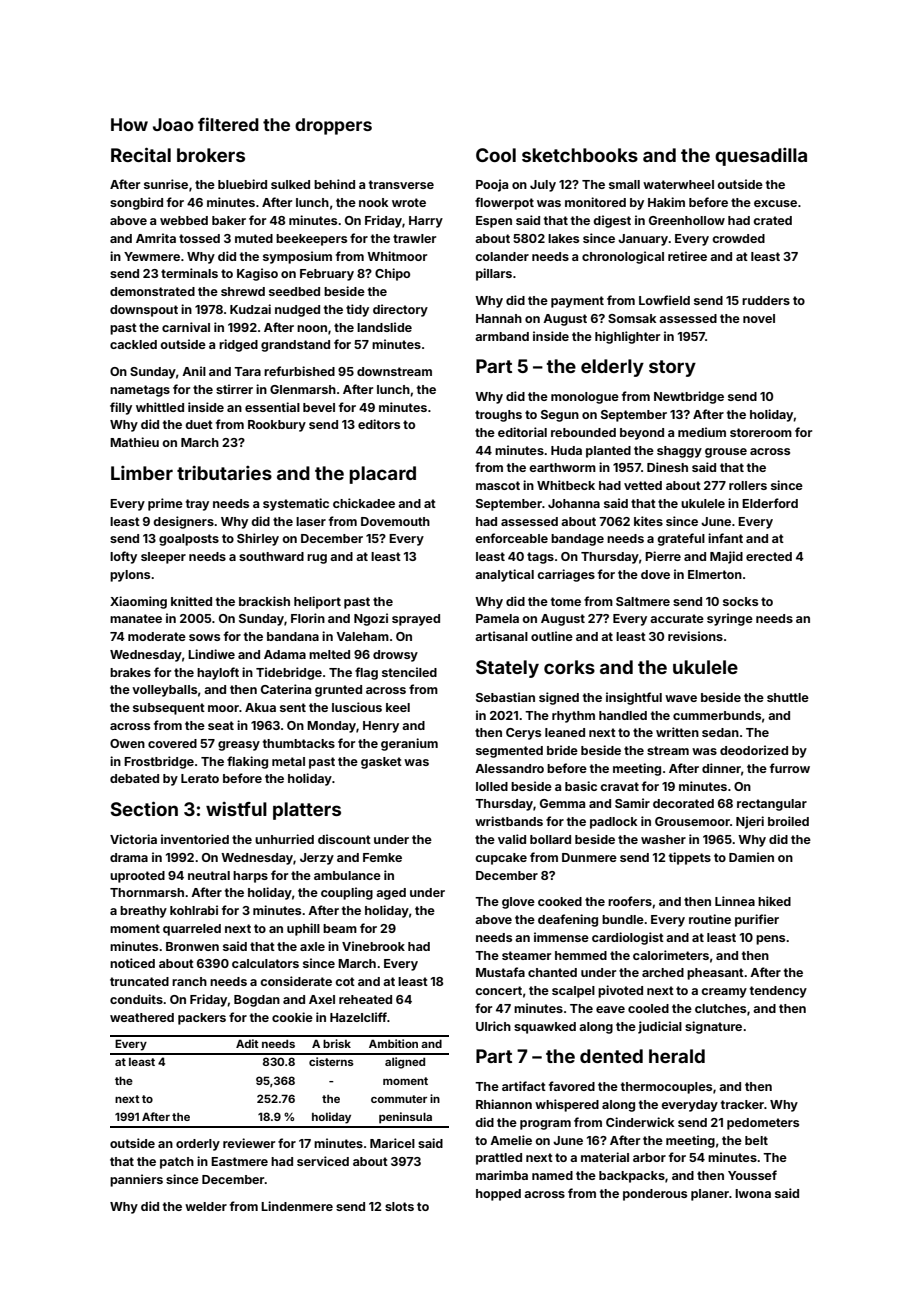 The image size is (924, 1308). Describe the element at coordinates (761, 157) in the page. I see `quesadilla` at that location.
